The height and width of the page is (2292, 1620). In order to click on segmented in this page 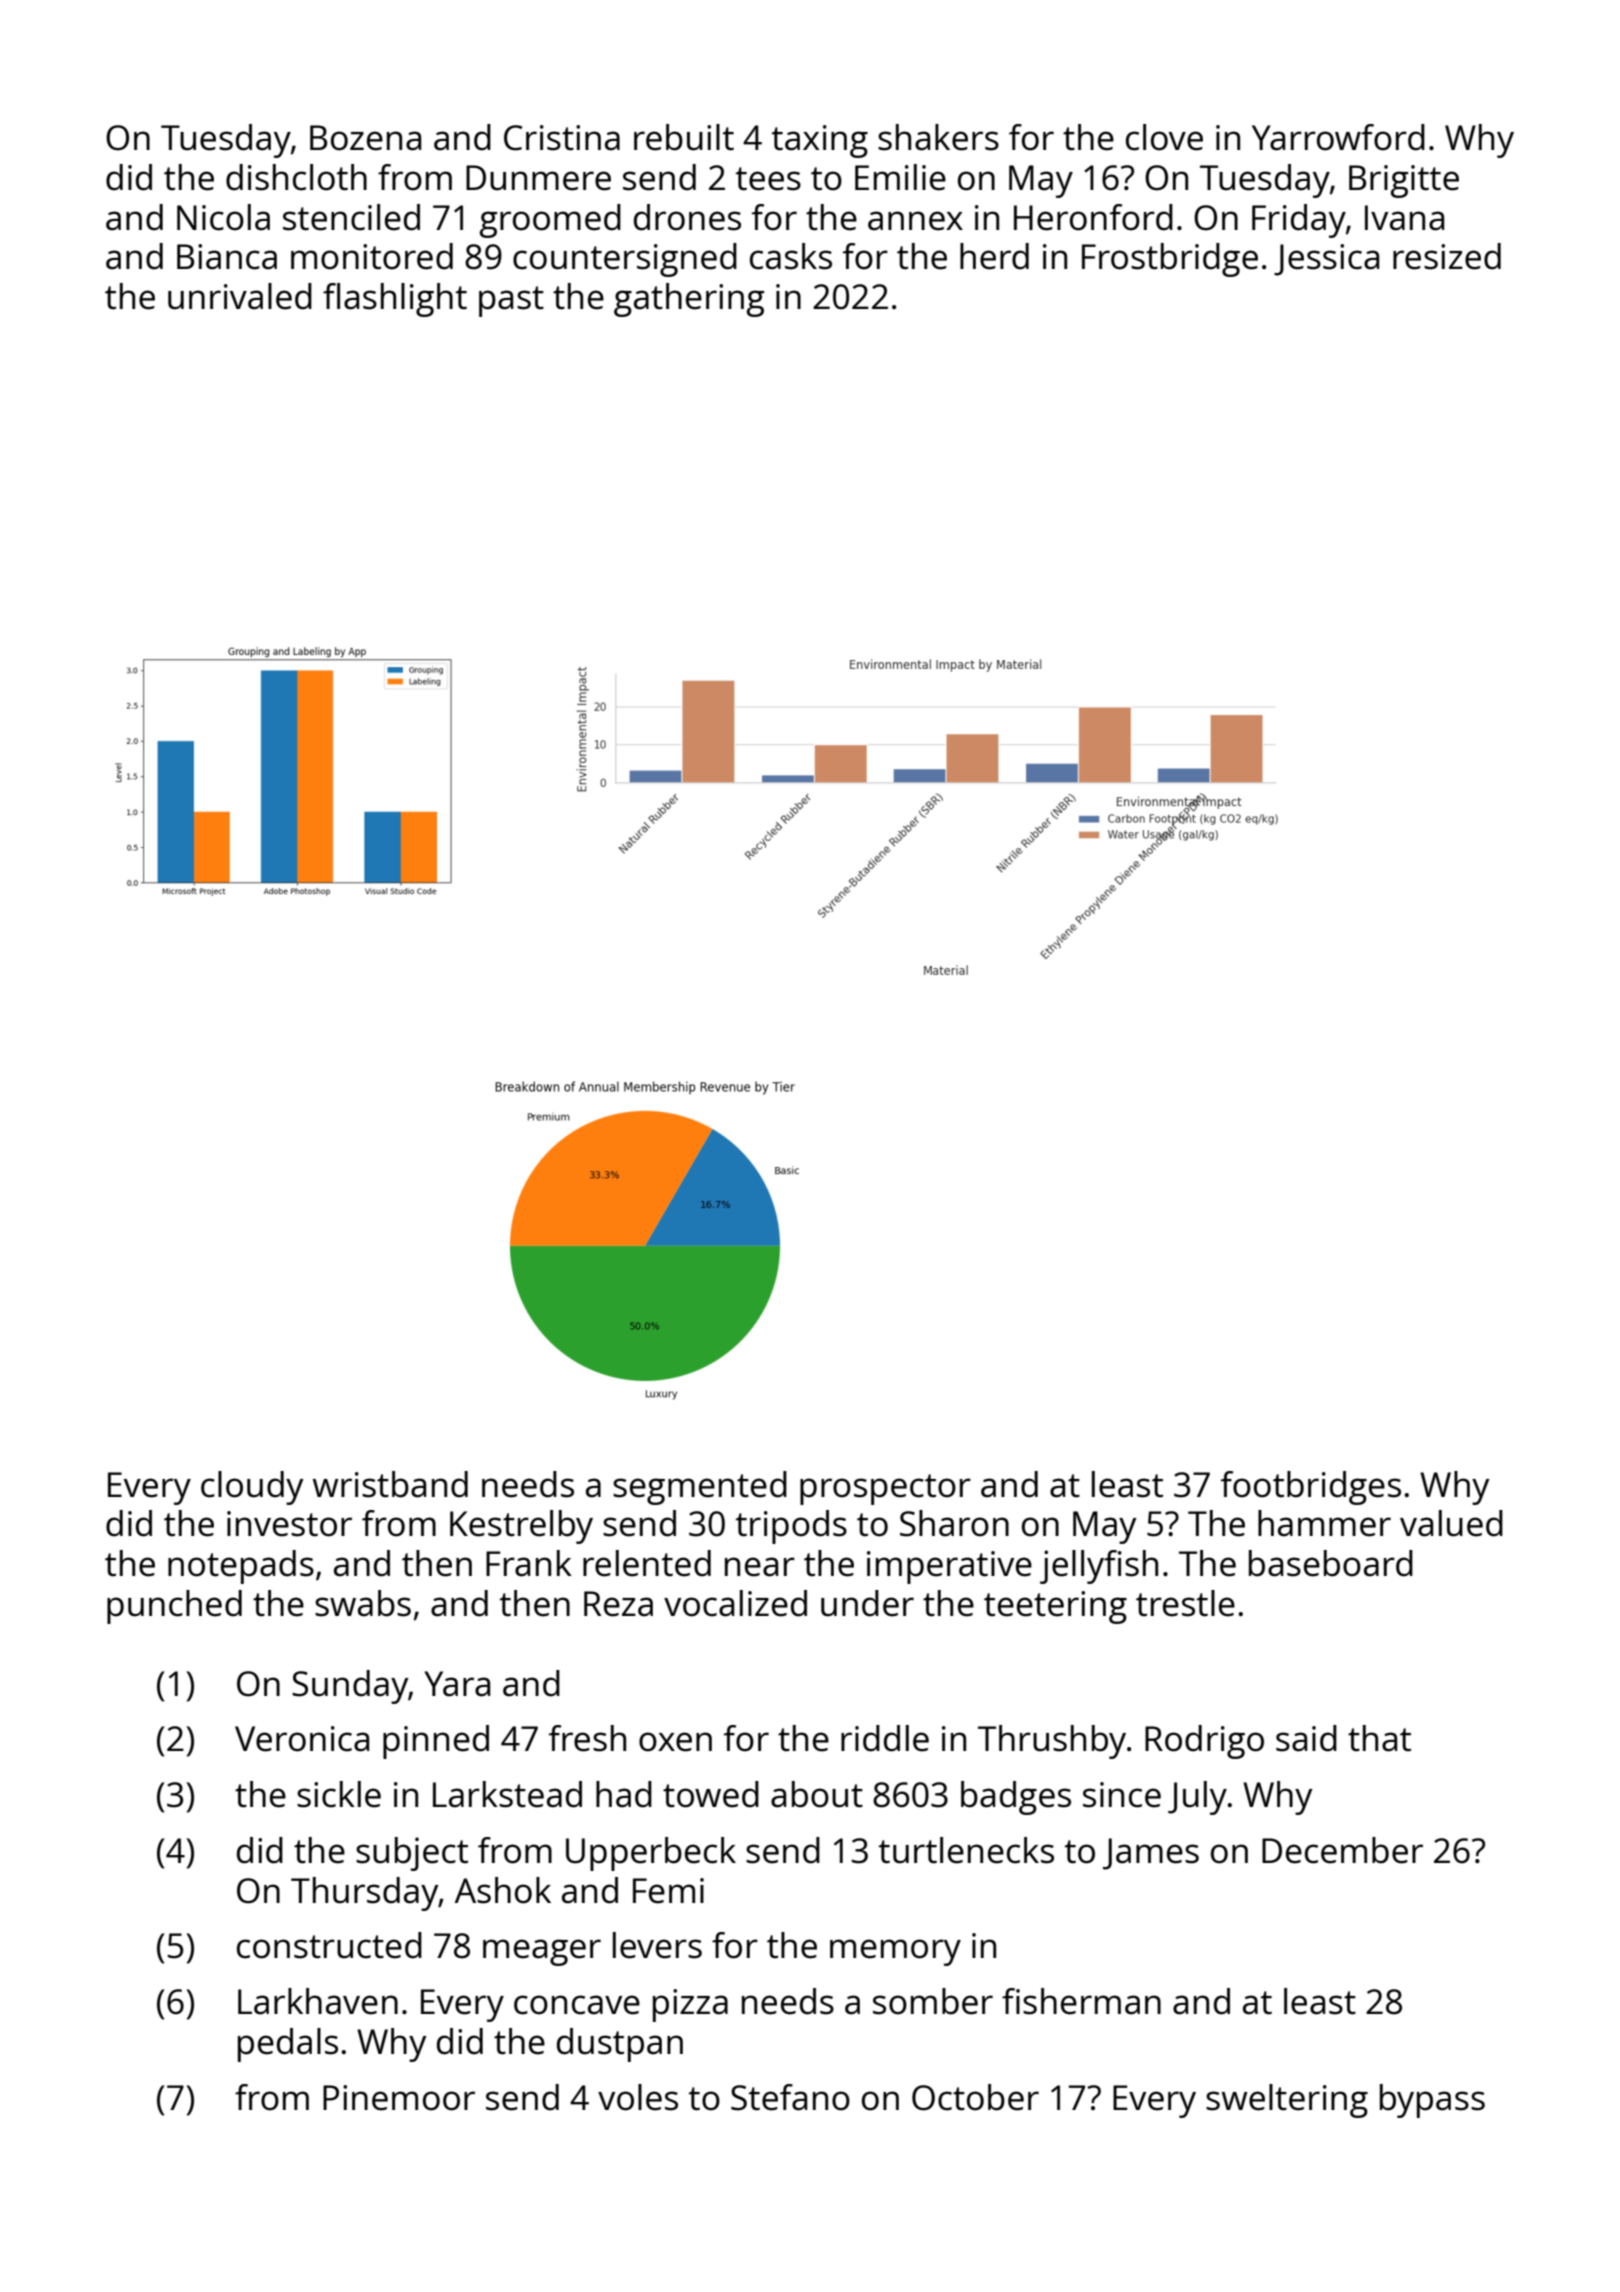, I will do `click(700, 1488)`.
